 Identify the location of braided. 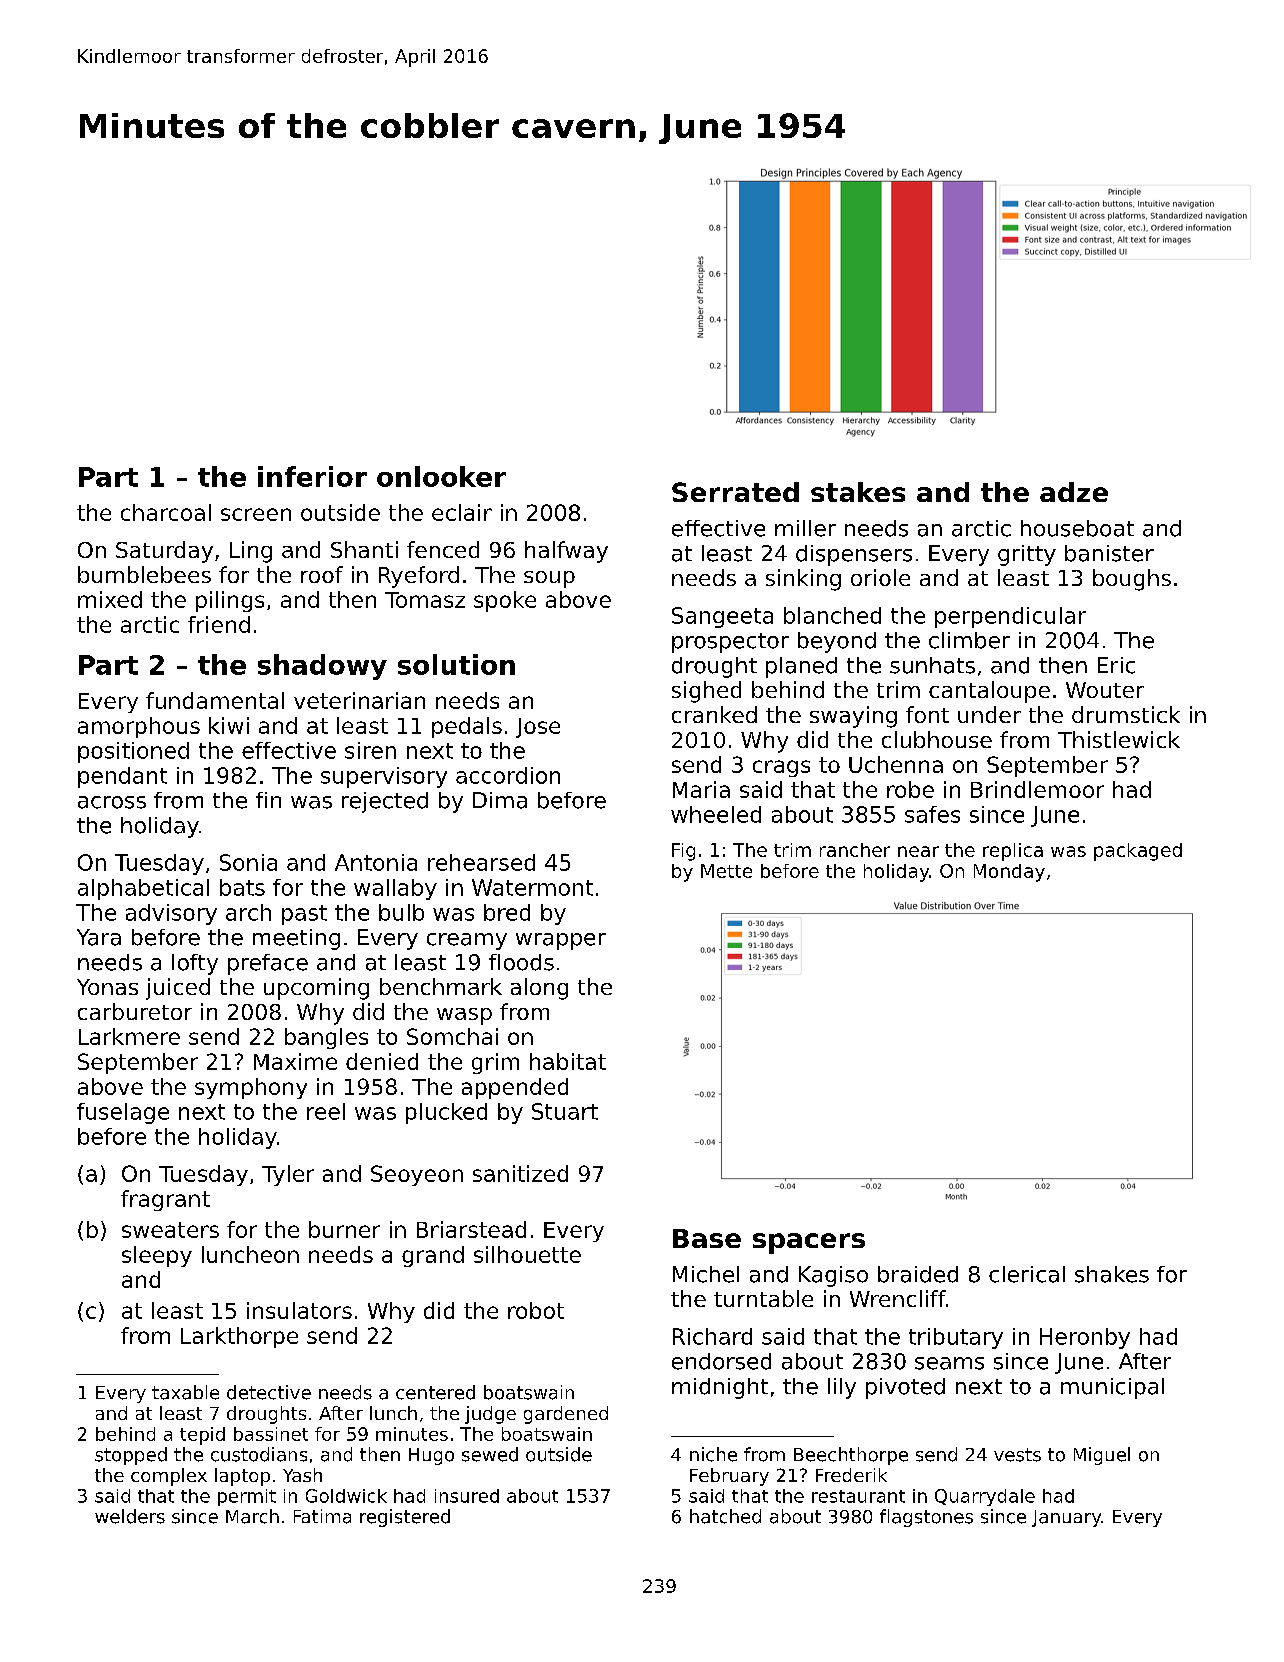
(918, 1274).
